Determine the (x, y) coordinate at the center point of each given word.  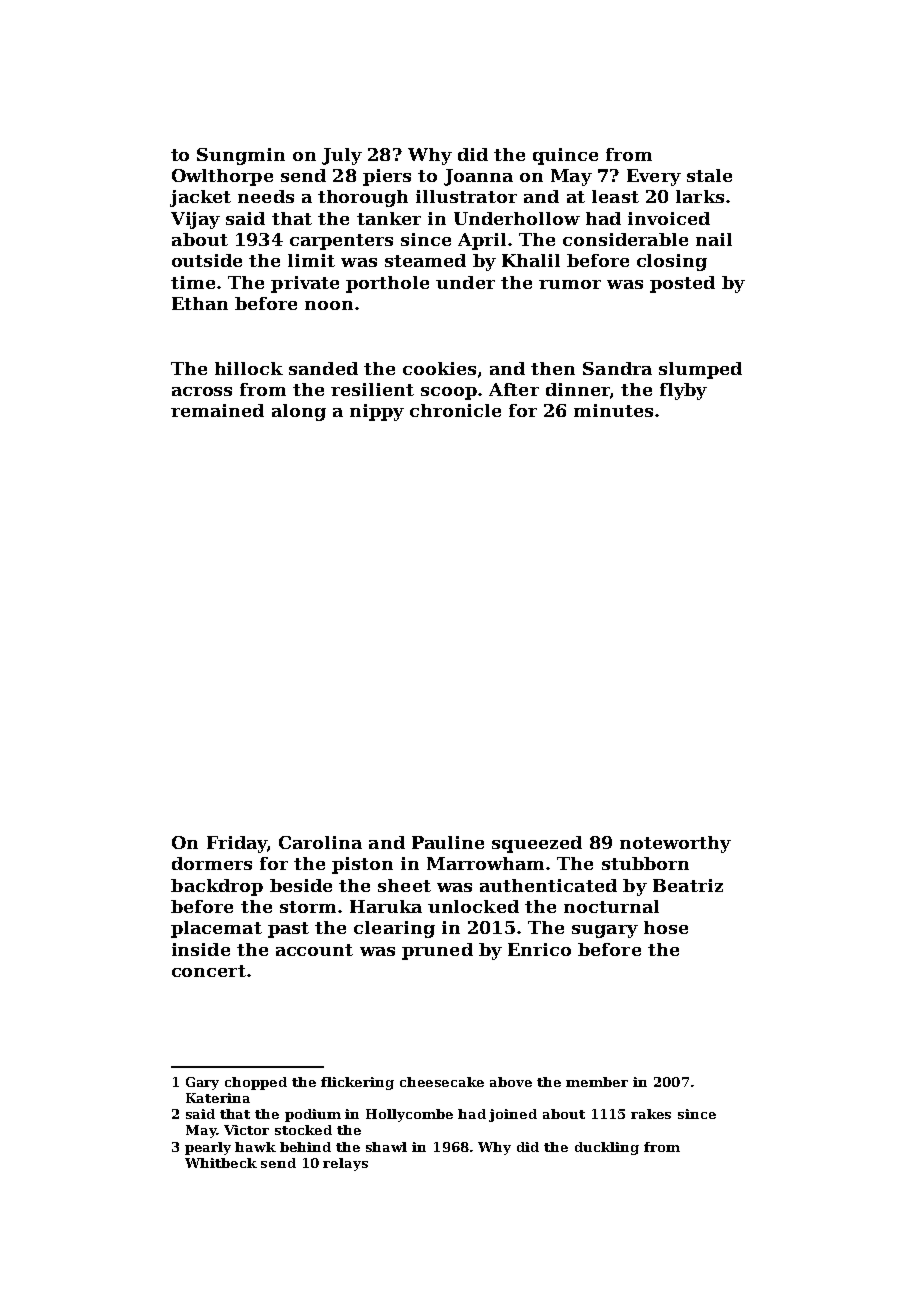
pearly (208, 1148)
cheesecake (442, 1082)
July (342, 156)
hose (666, 927)
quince (565, 156)
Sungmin (241, 156)
